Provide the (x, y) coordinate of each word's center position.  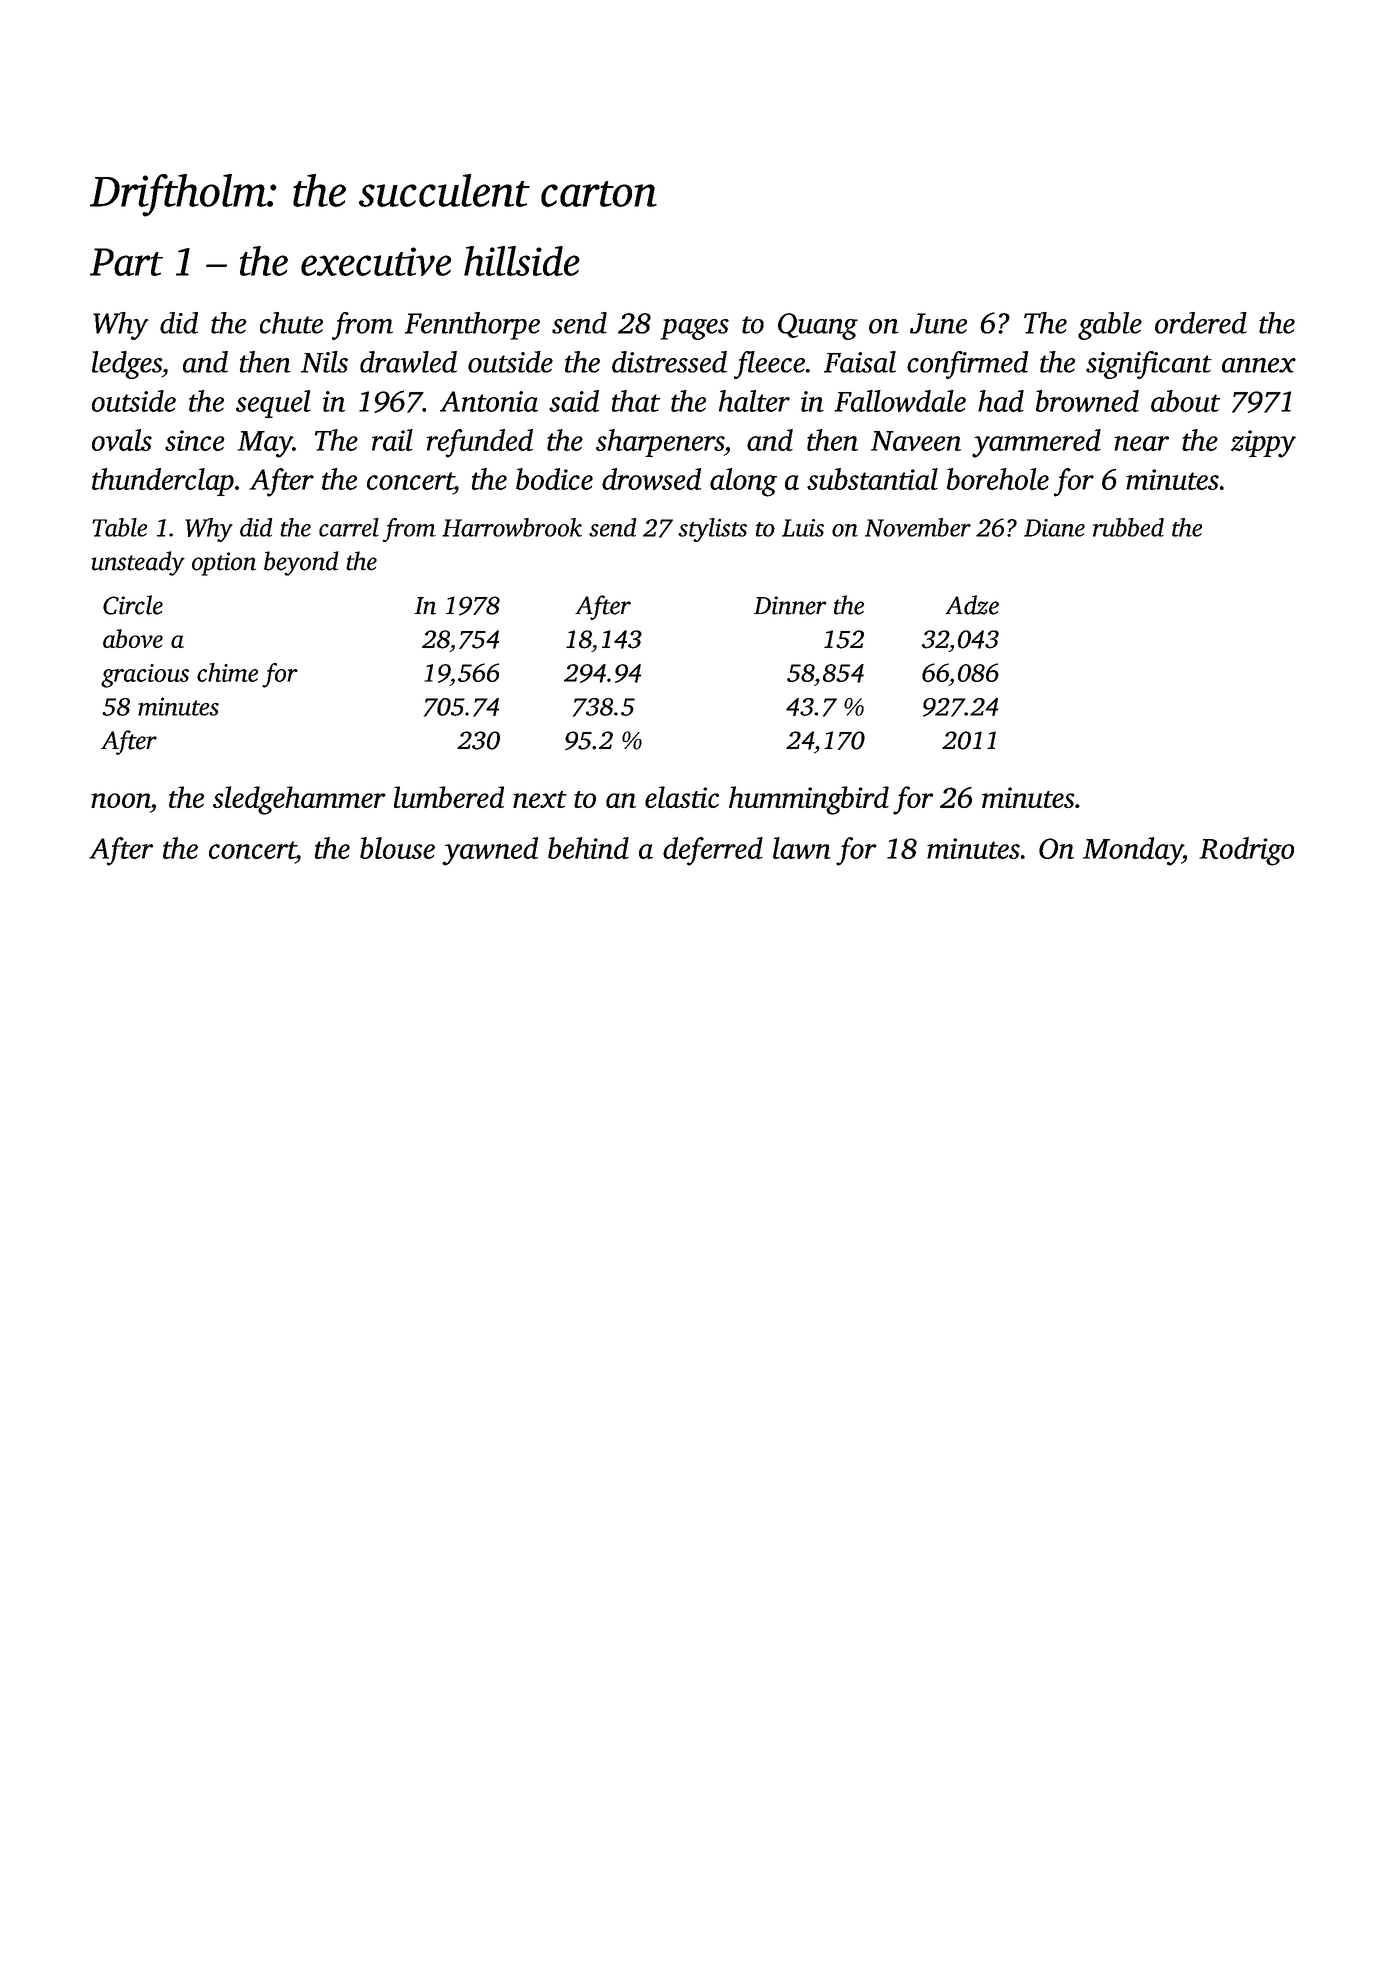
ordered (1201, 323)
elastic (682, 797)
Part (126, 262)
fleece (769, 365)
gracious (145, 676)
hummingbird (809, 800)
